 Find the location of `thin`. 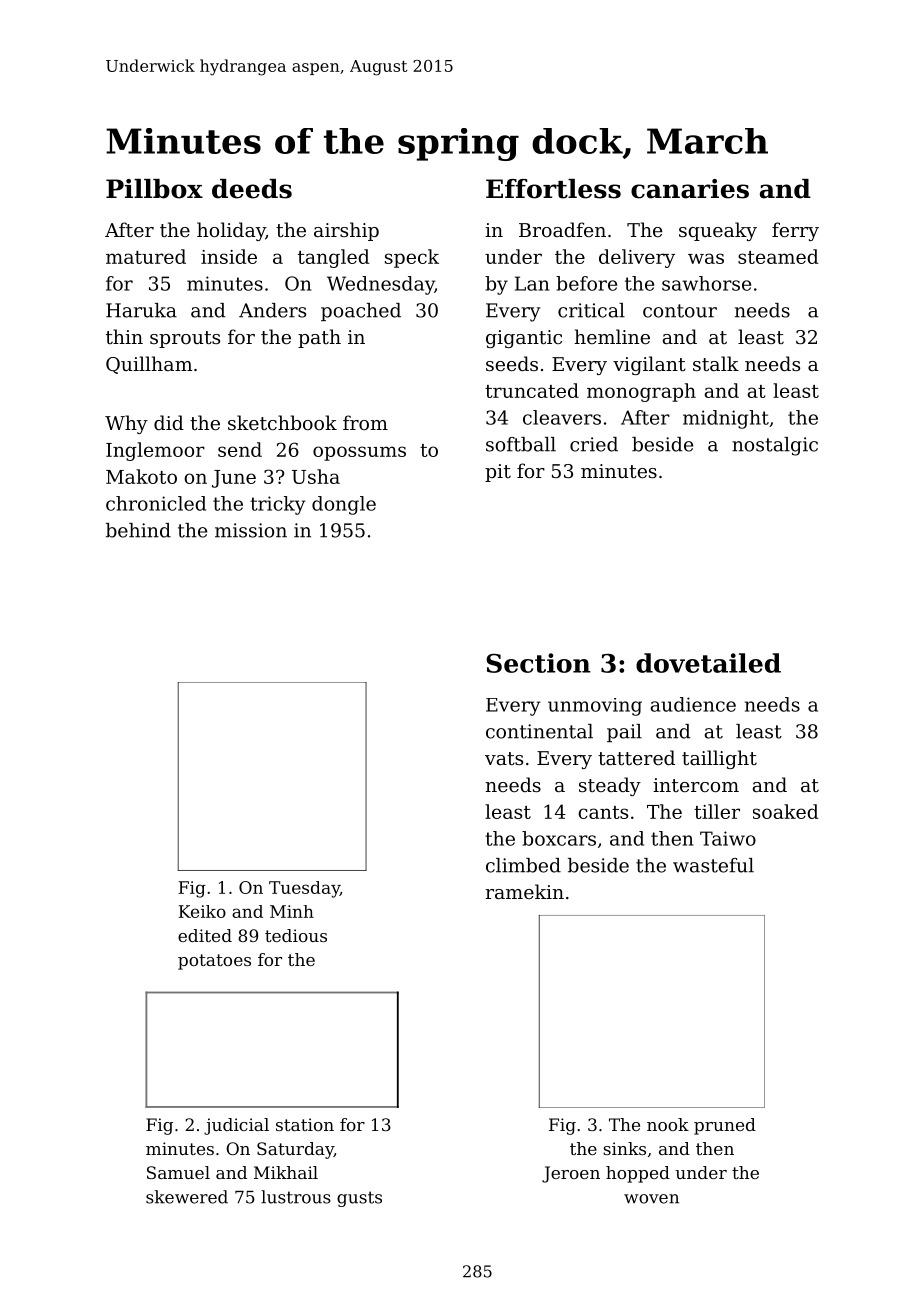

thin is located at coordinates (124, 336).
